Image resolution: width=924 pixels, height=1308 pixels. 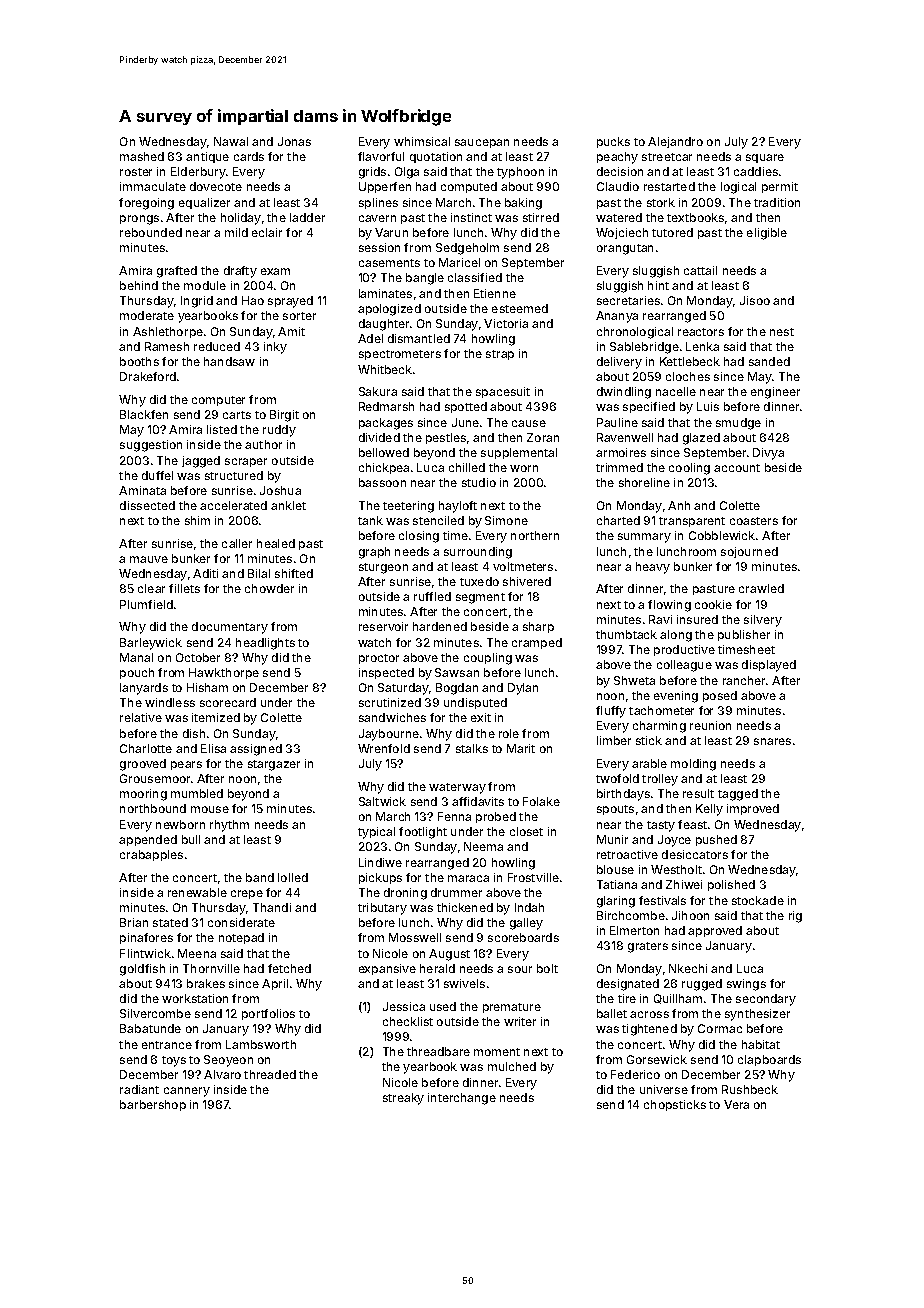 I want to click on Victoria, so click(x=506, y=323).
